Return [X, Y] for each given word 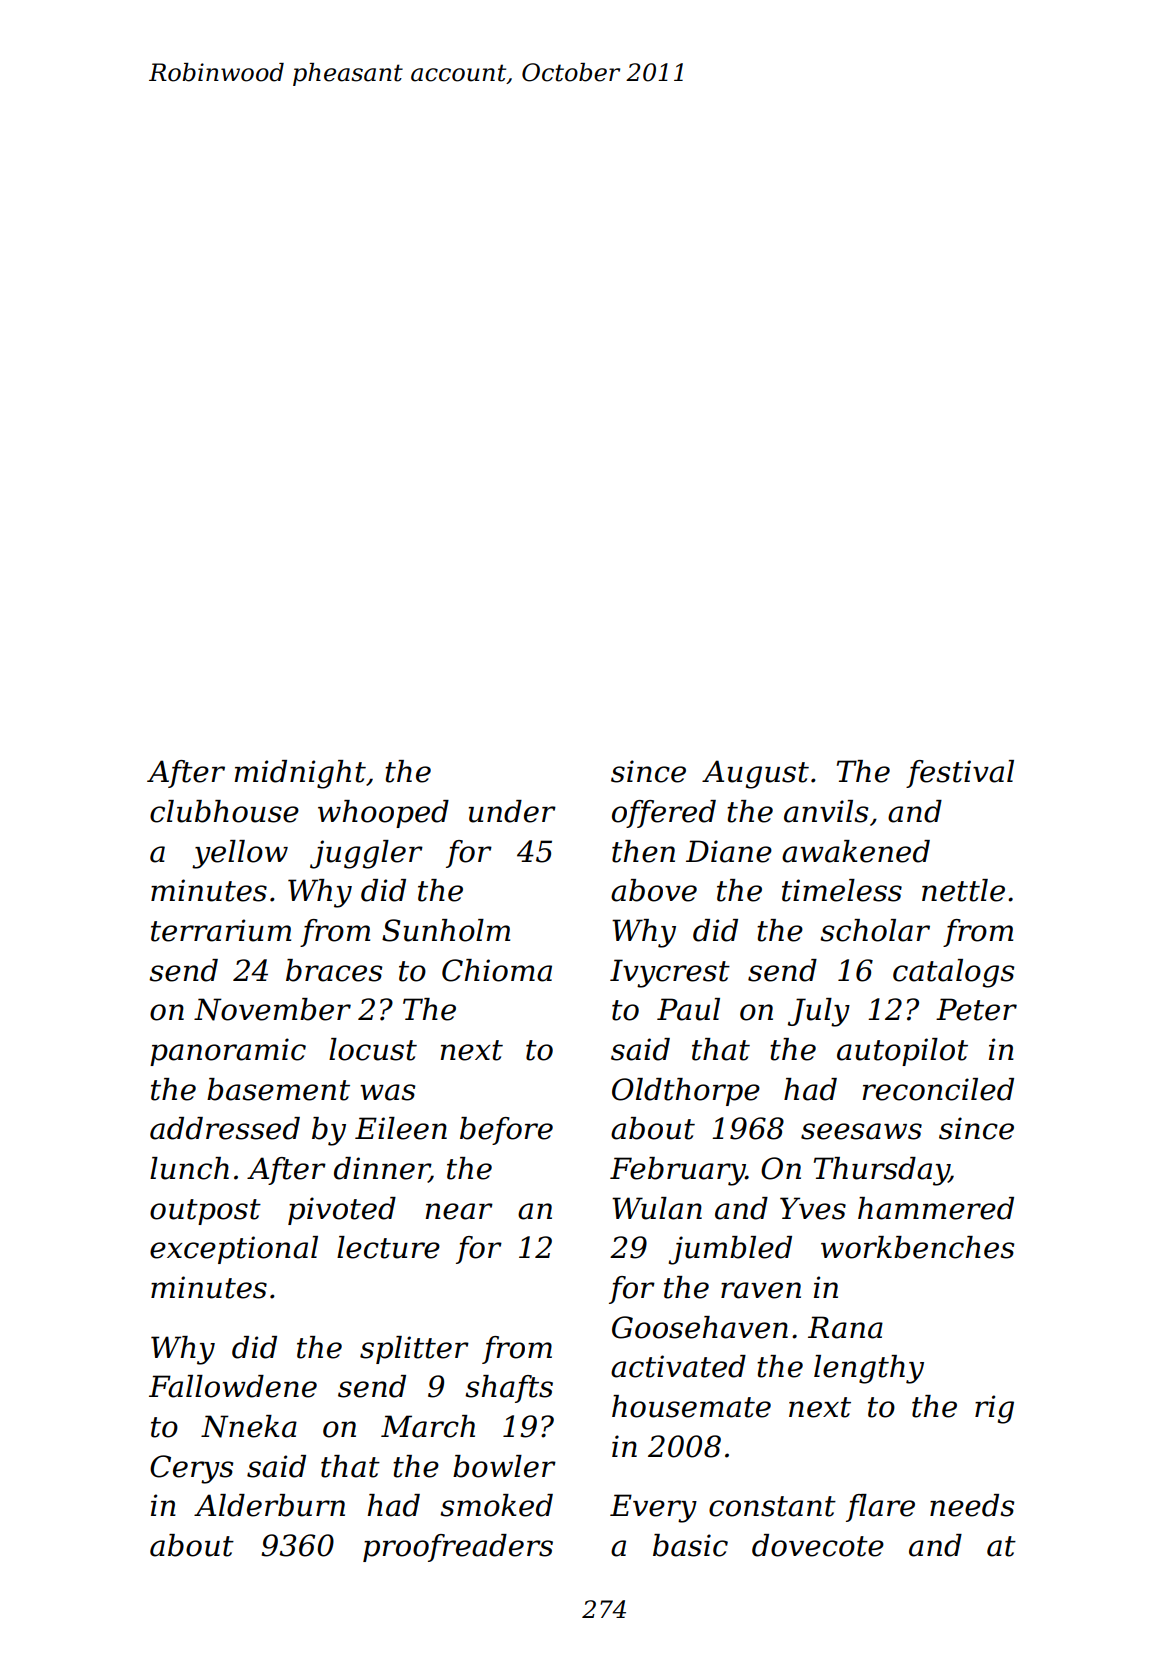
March [428, 1426]
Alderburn [269, 1505]
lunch [189, 1168]
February [677, 1171]
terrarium [221, 930]
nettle [963, 890]
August [755, 774]
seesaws [861, 1131]
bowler [504, 1466]
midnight [300, 774]
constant [772, 1506]
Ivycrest [670, 973]
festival [960, 774]
